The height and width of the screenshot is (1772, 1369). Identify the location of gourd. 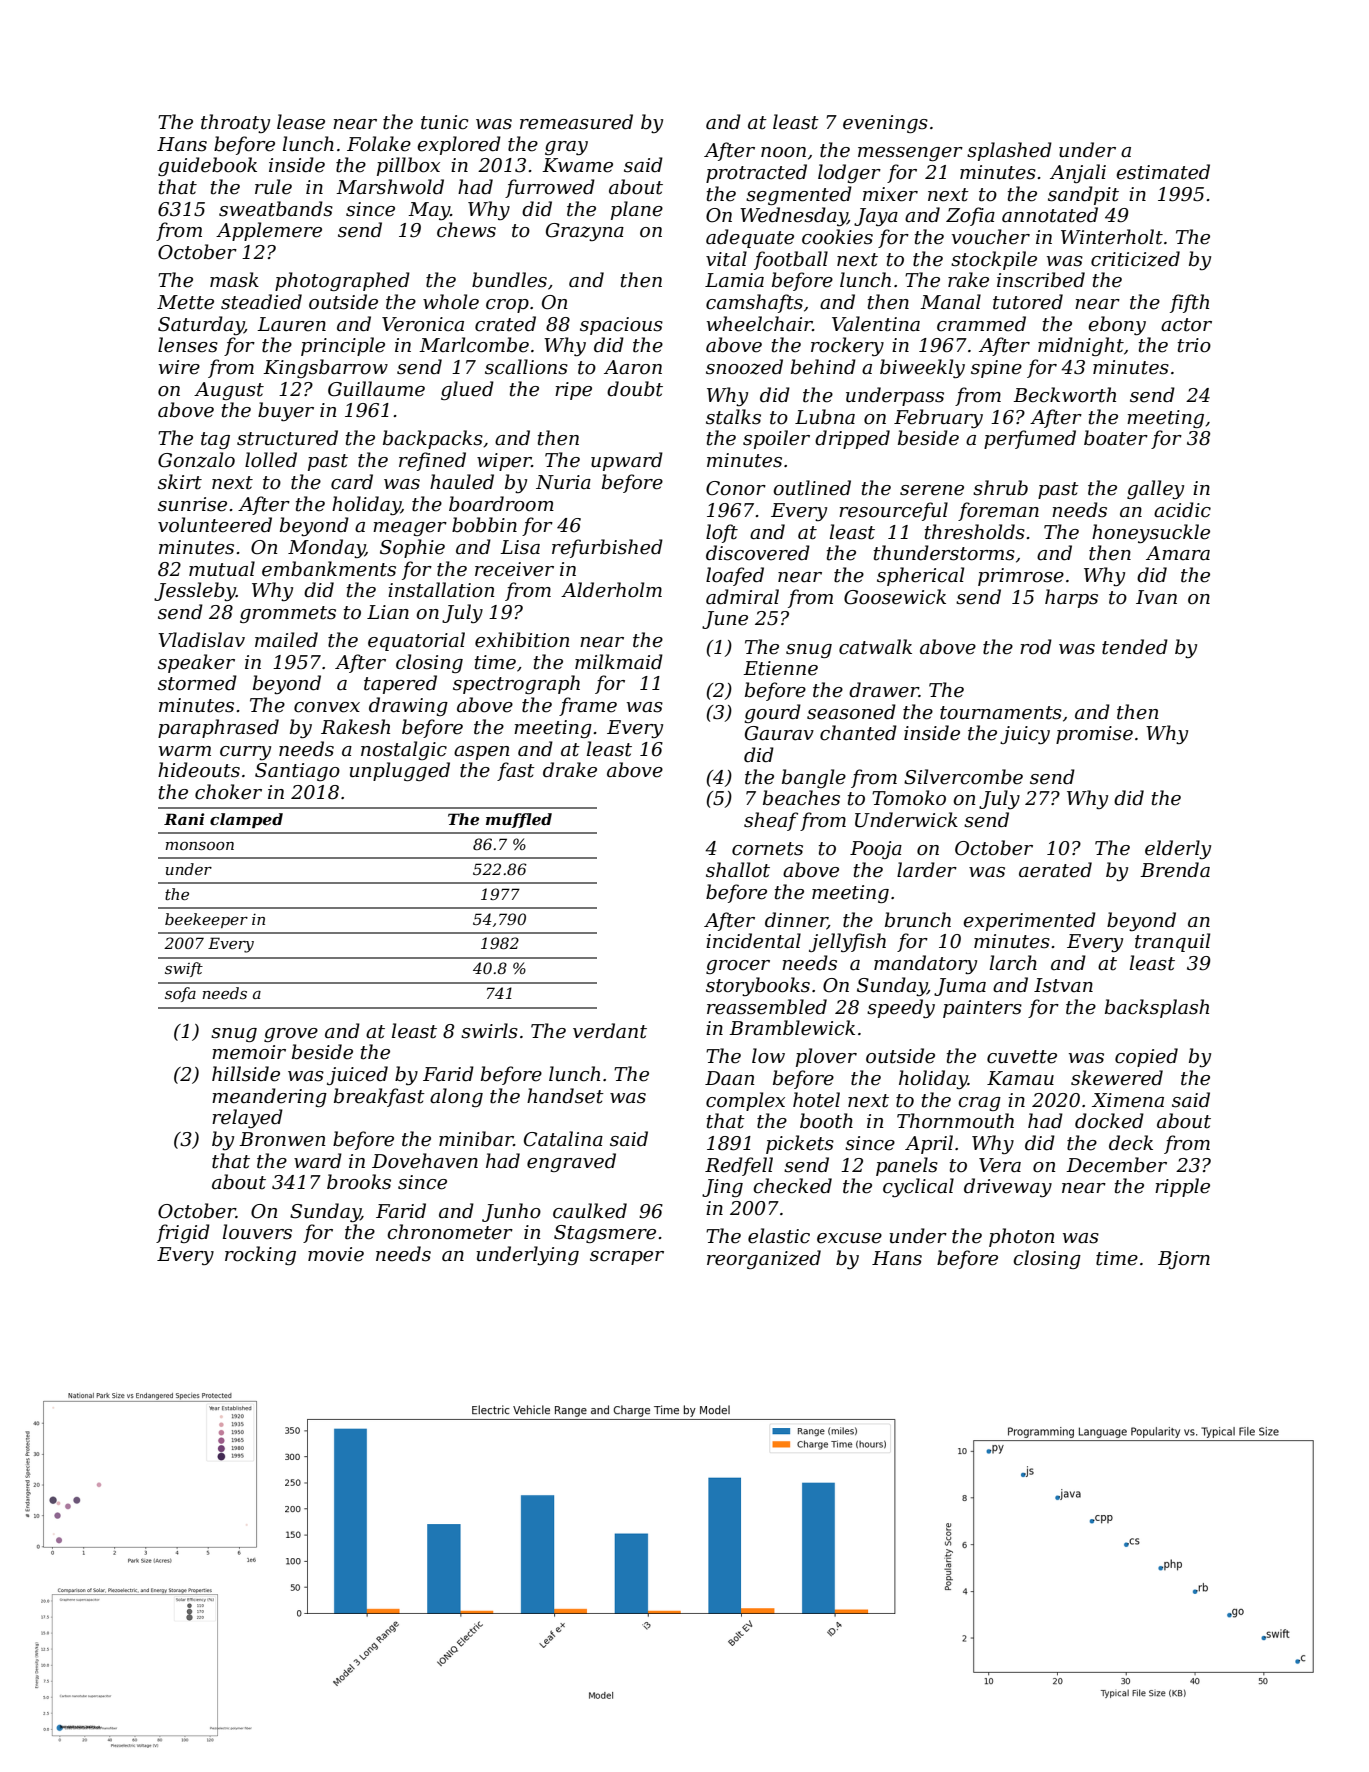
(773, 713).
